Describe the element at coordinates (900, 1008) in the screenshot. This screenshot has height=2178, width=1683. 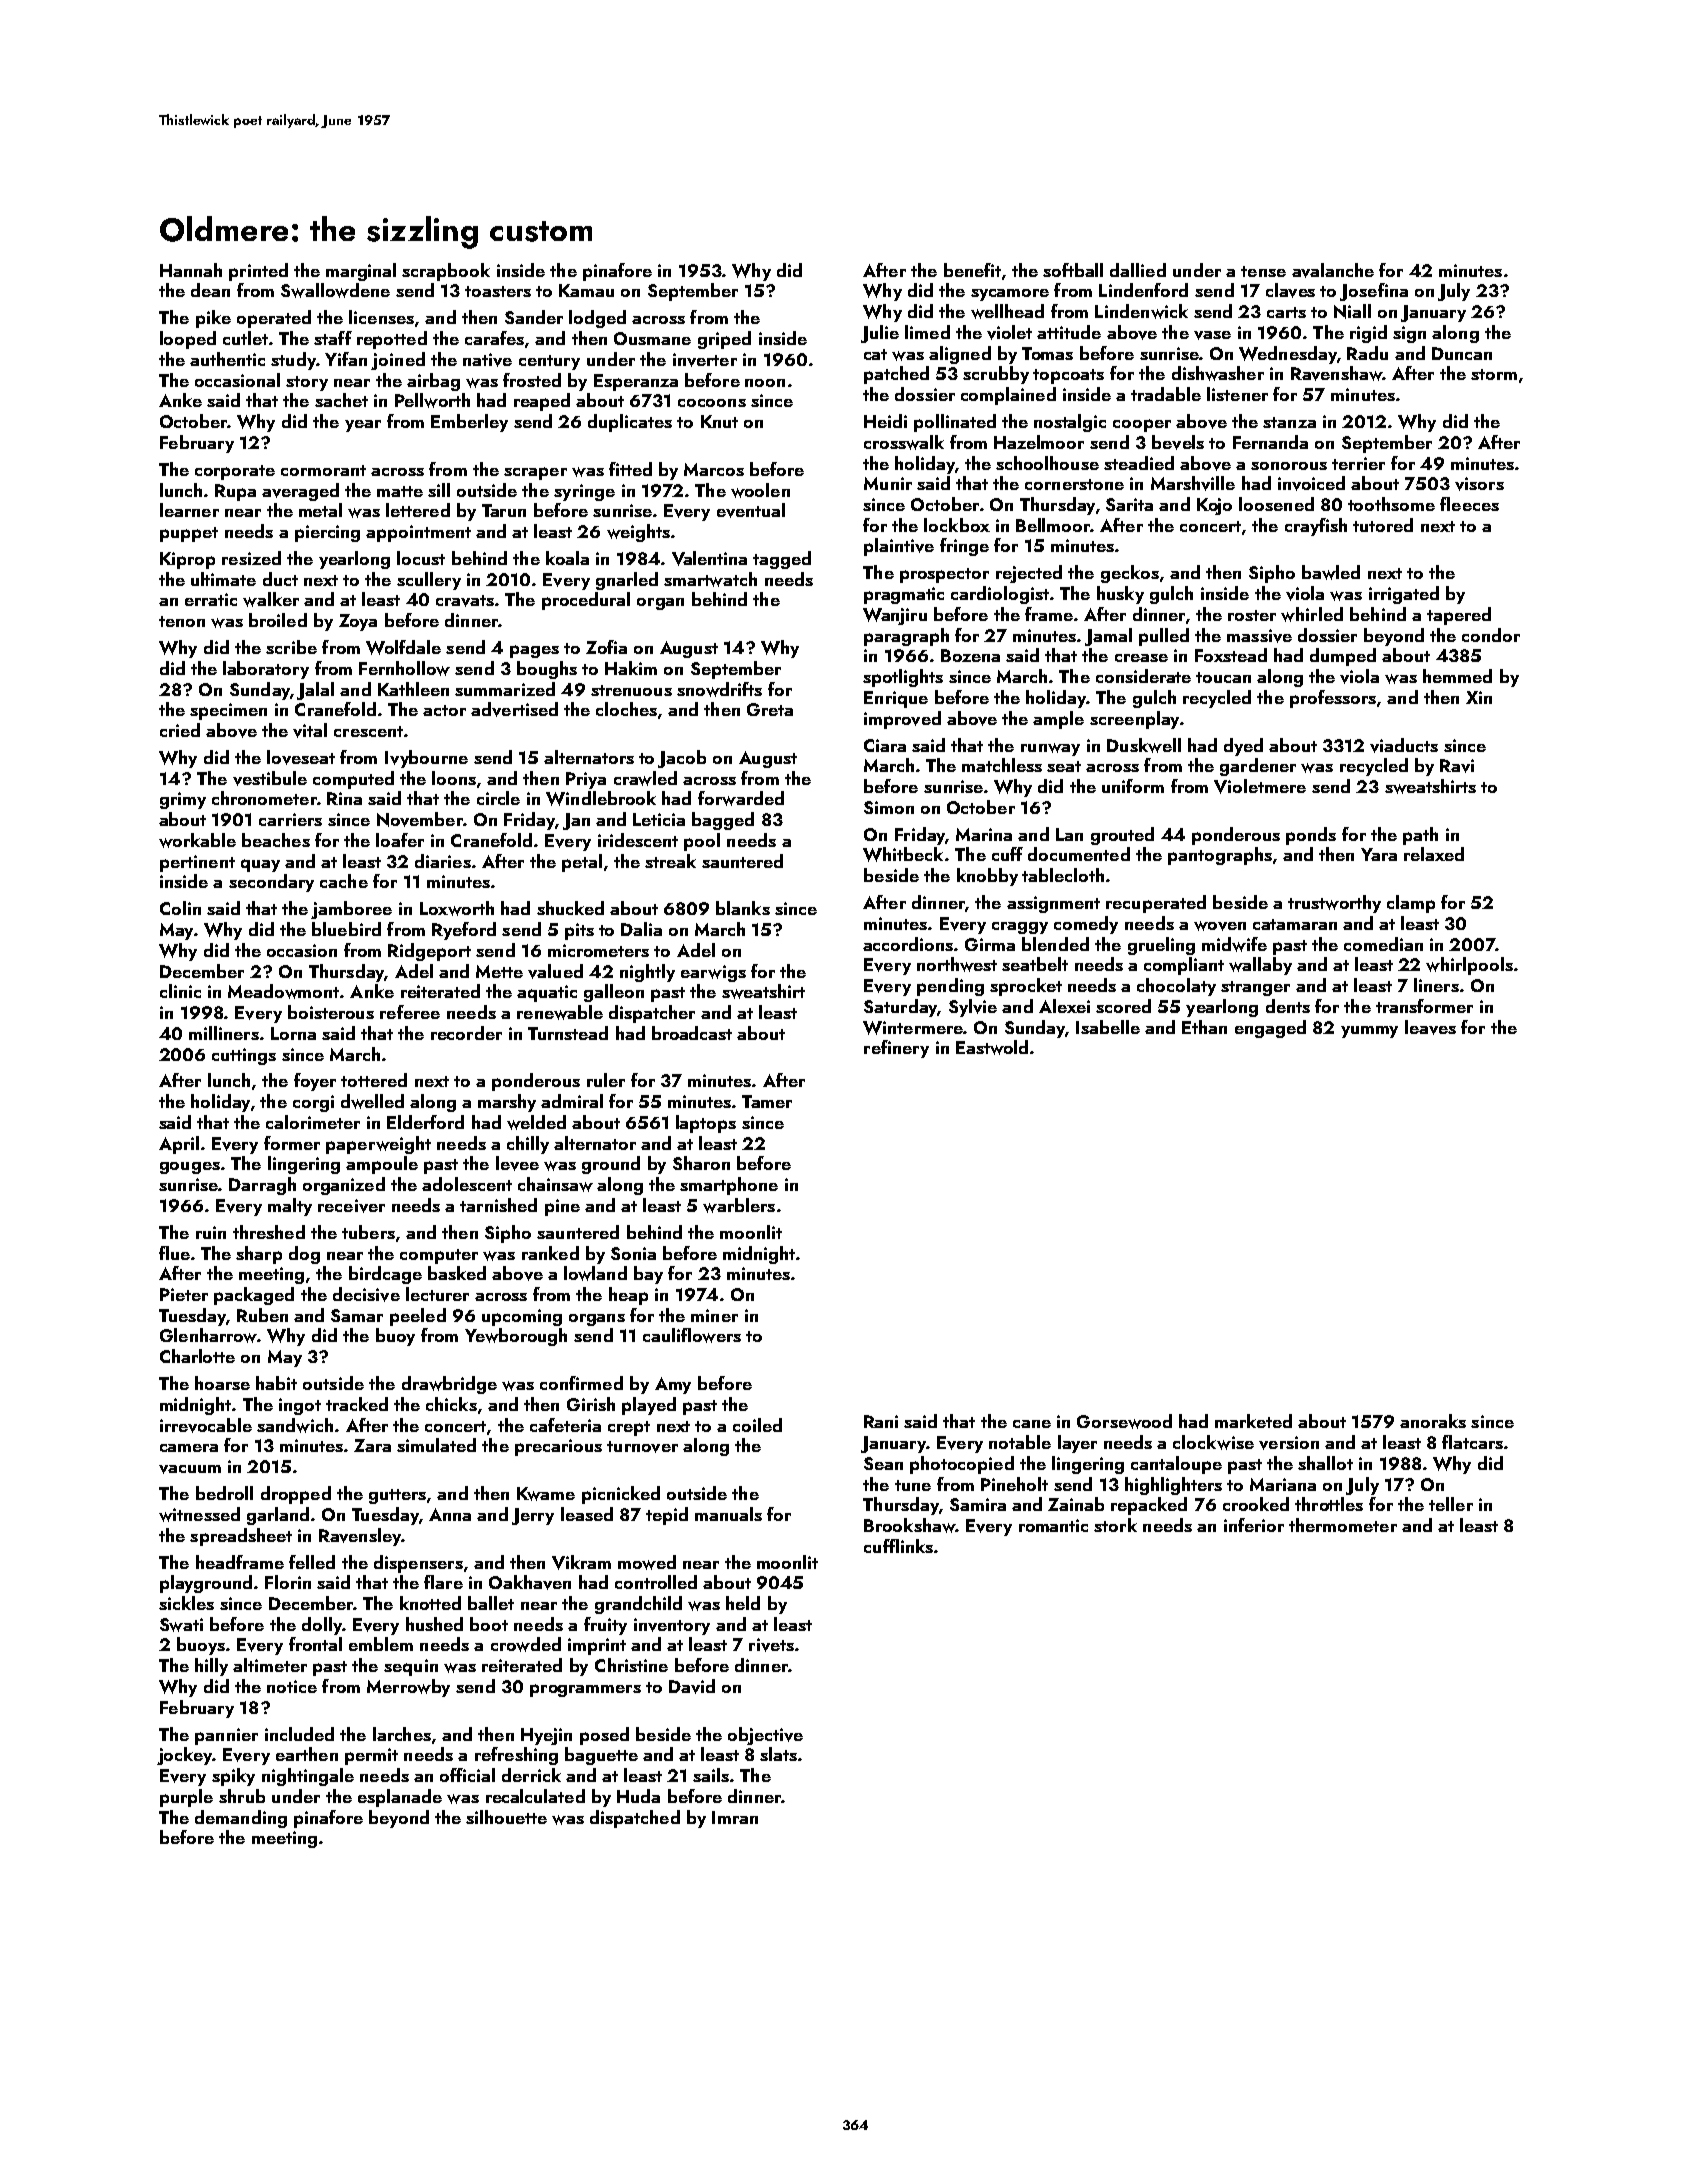
I see `Saturday` at that location.
